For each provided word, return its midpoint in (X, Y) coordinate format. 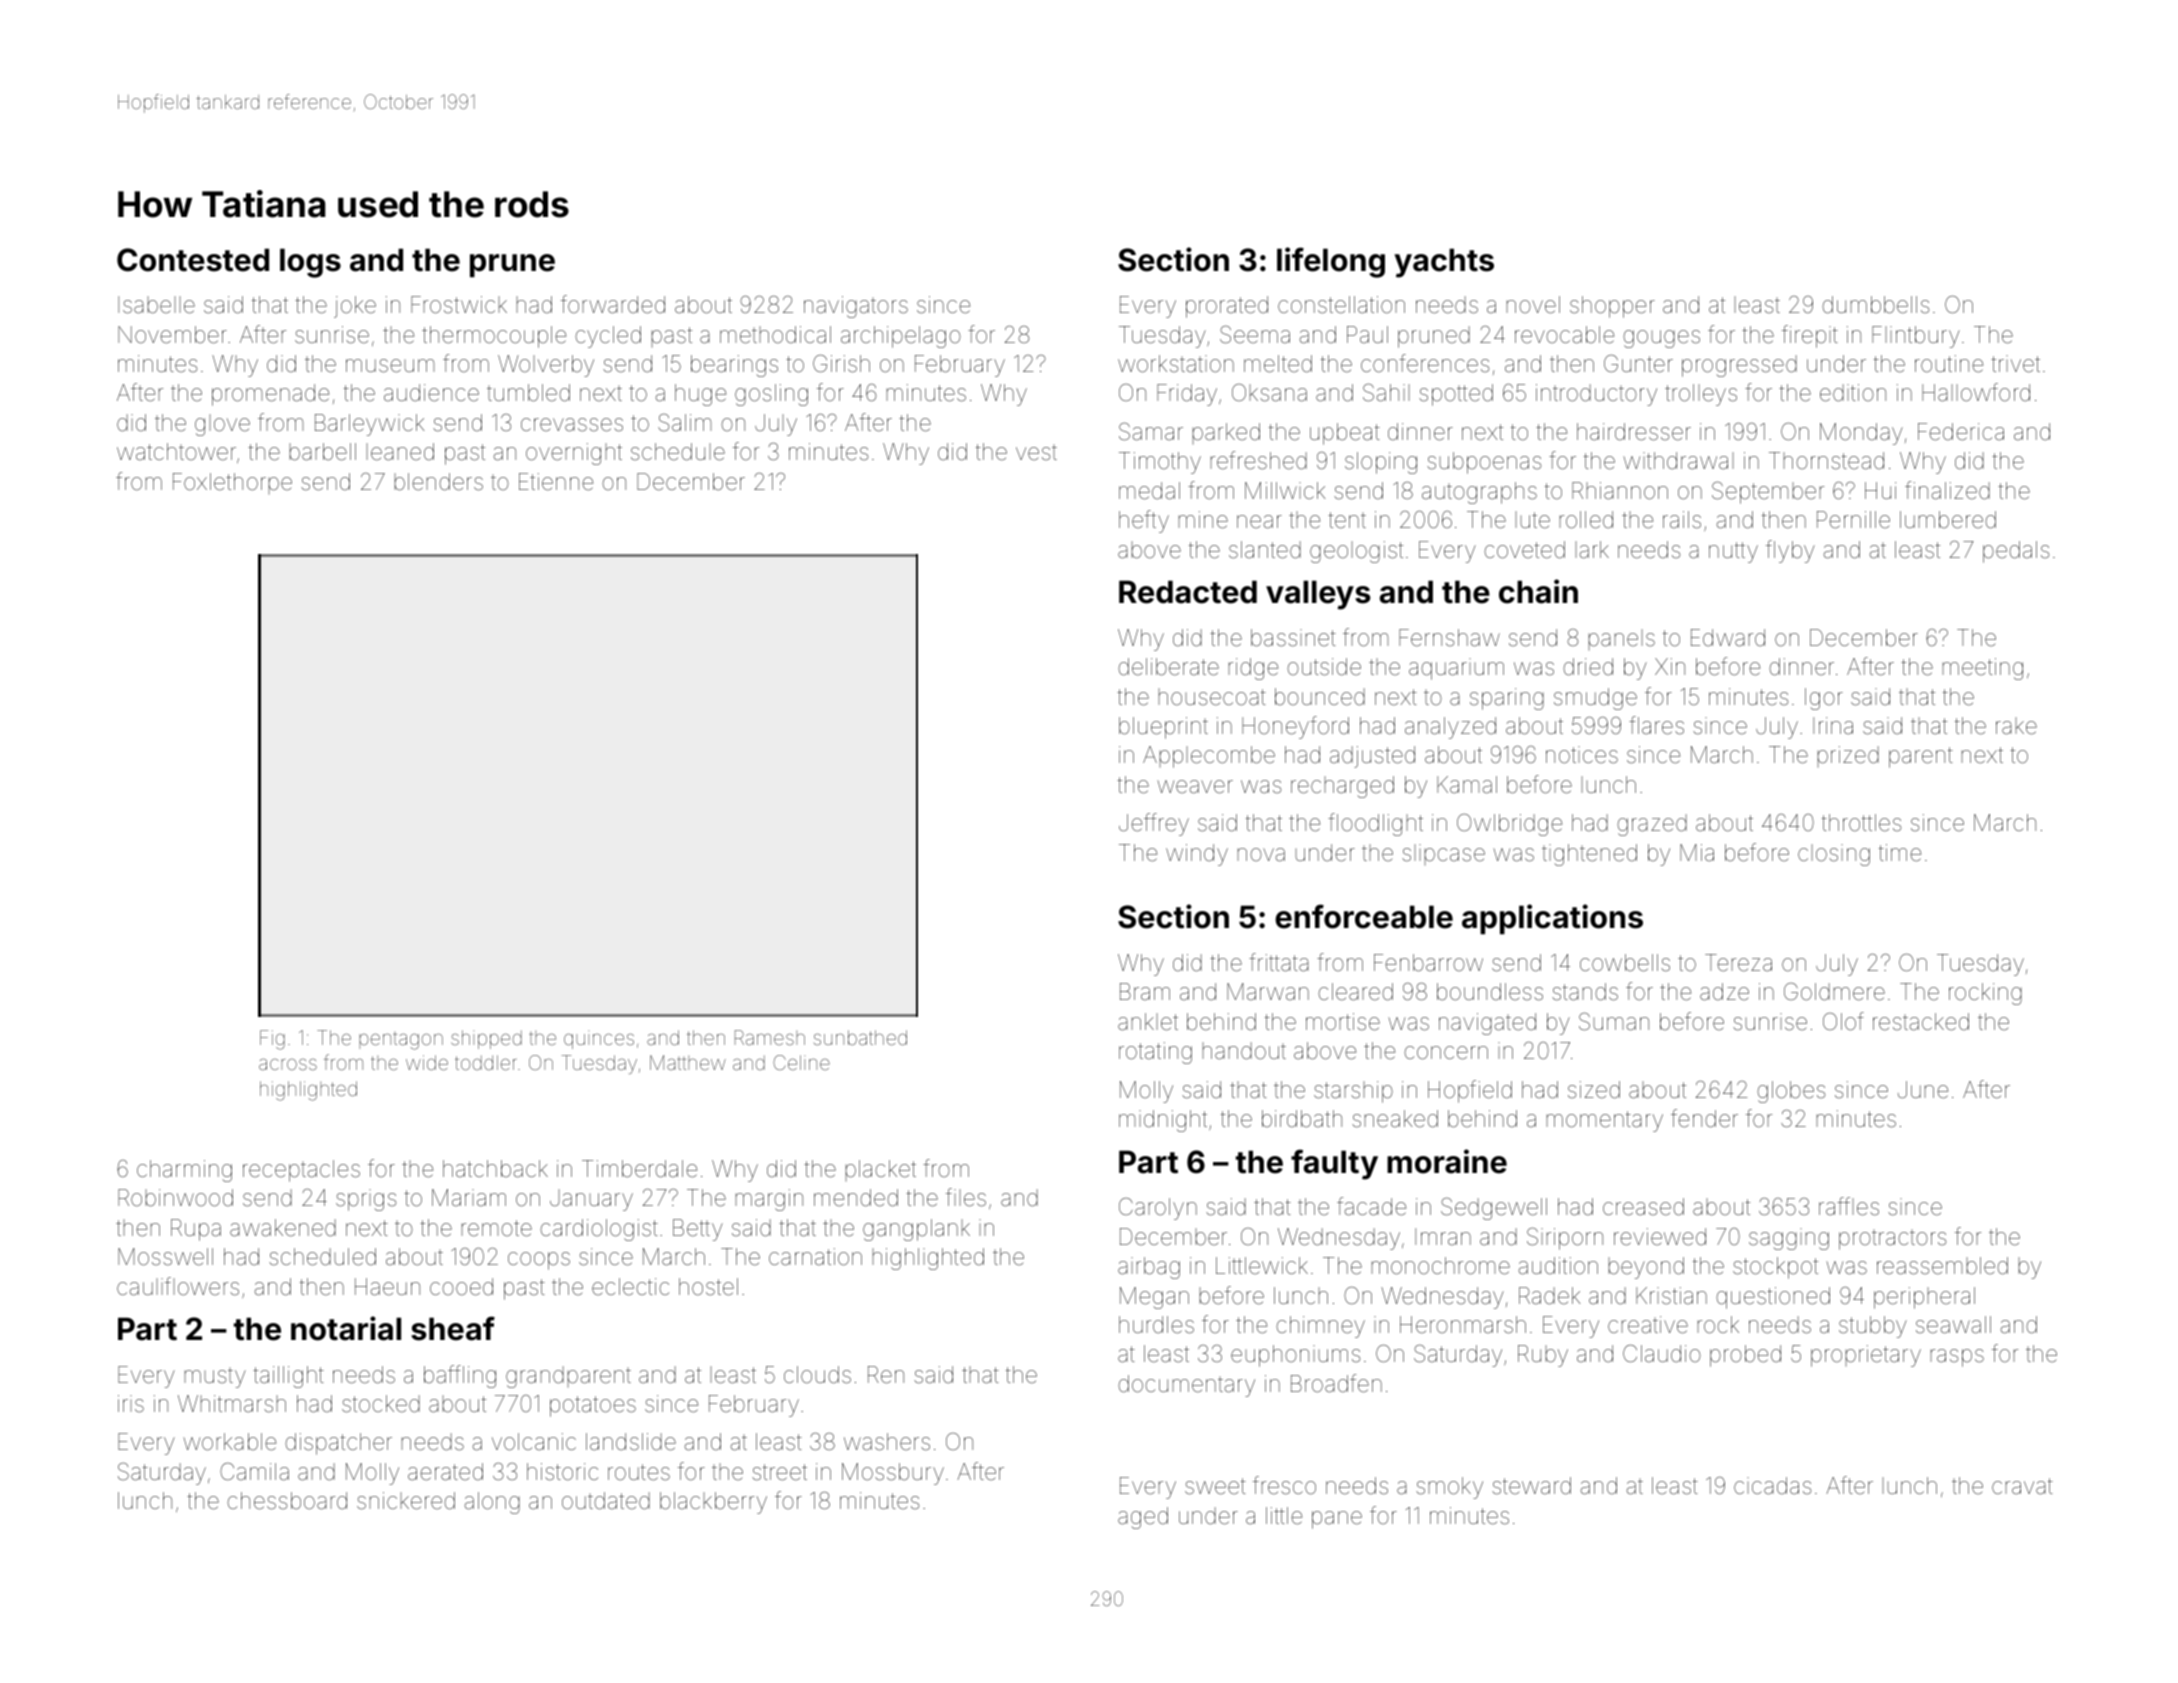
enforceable (1364, 916)
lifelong (1331, 262)
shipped (486, 1039)
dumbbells (1875, 305)
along (492, 1503)
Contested (193, 260)
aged (1143, 1518)
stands (1585, 992)
